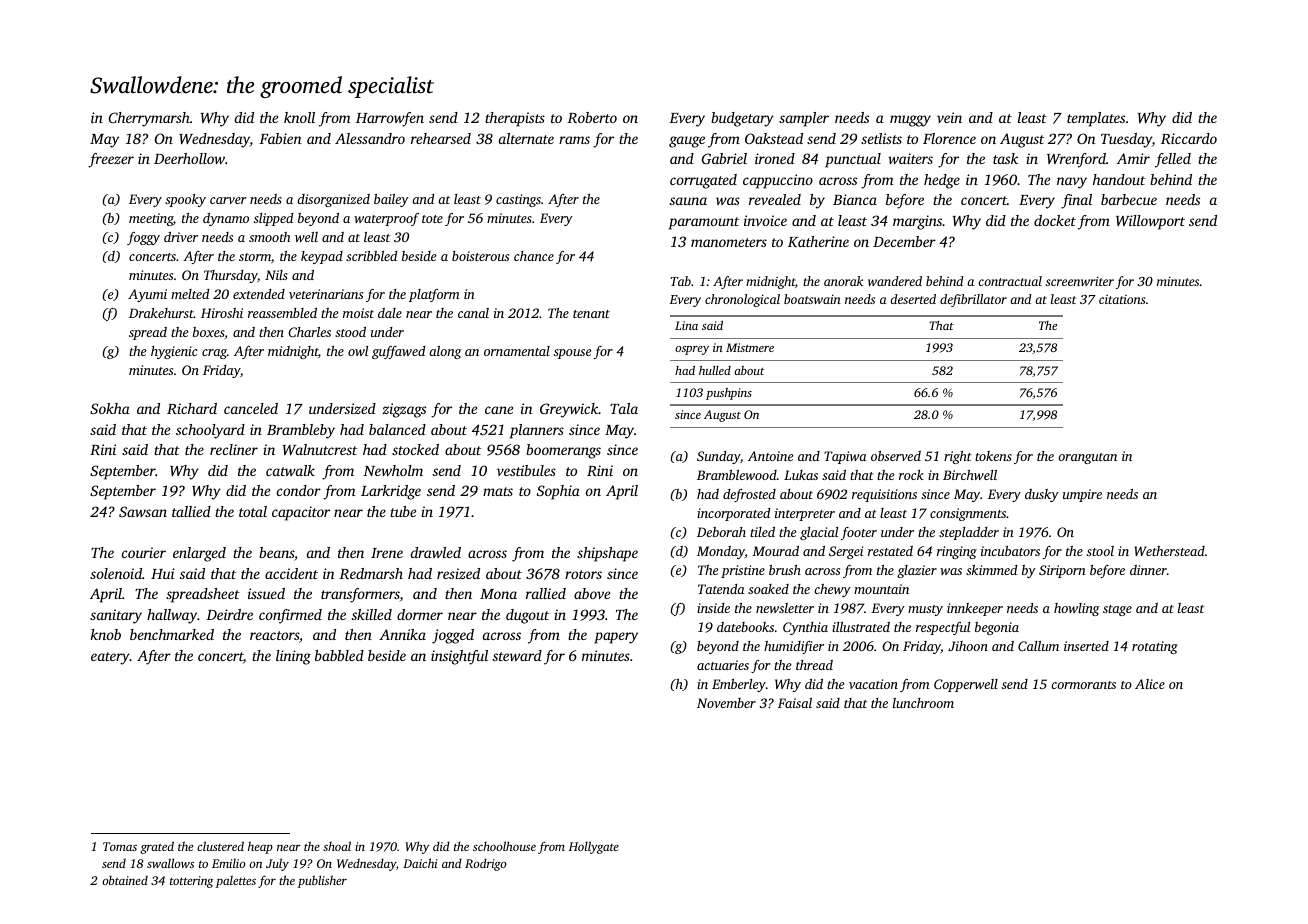 Image resolution: width=1308 pixels, height=924 pixels. I want to click on innkeeper, so click(975, 609).
